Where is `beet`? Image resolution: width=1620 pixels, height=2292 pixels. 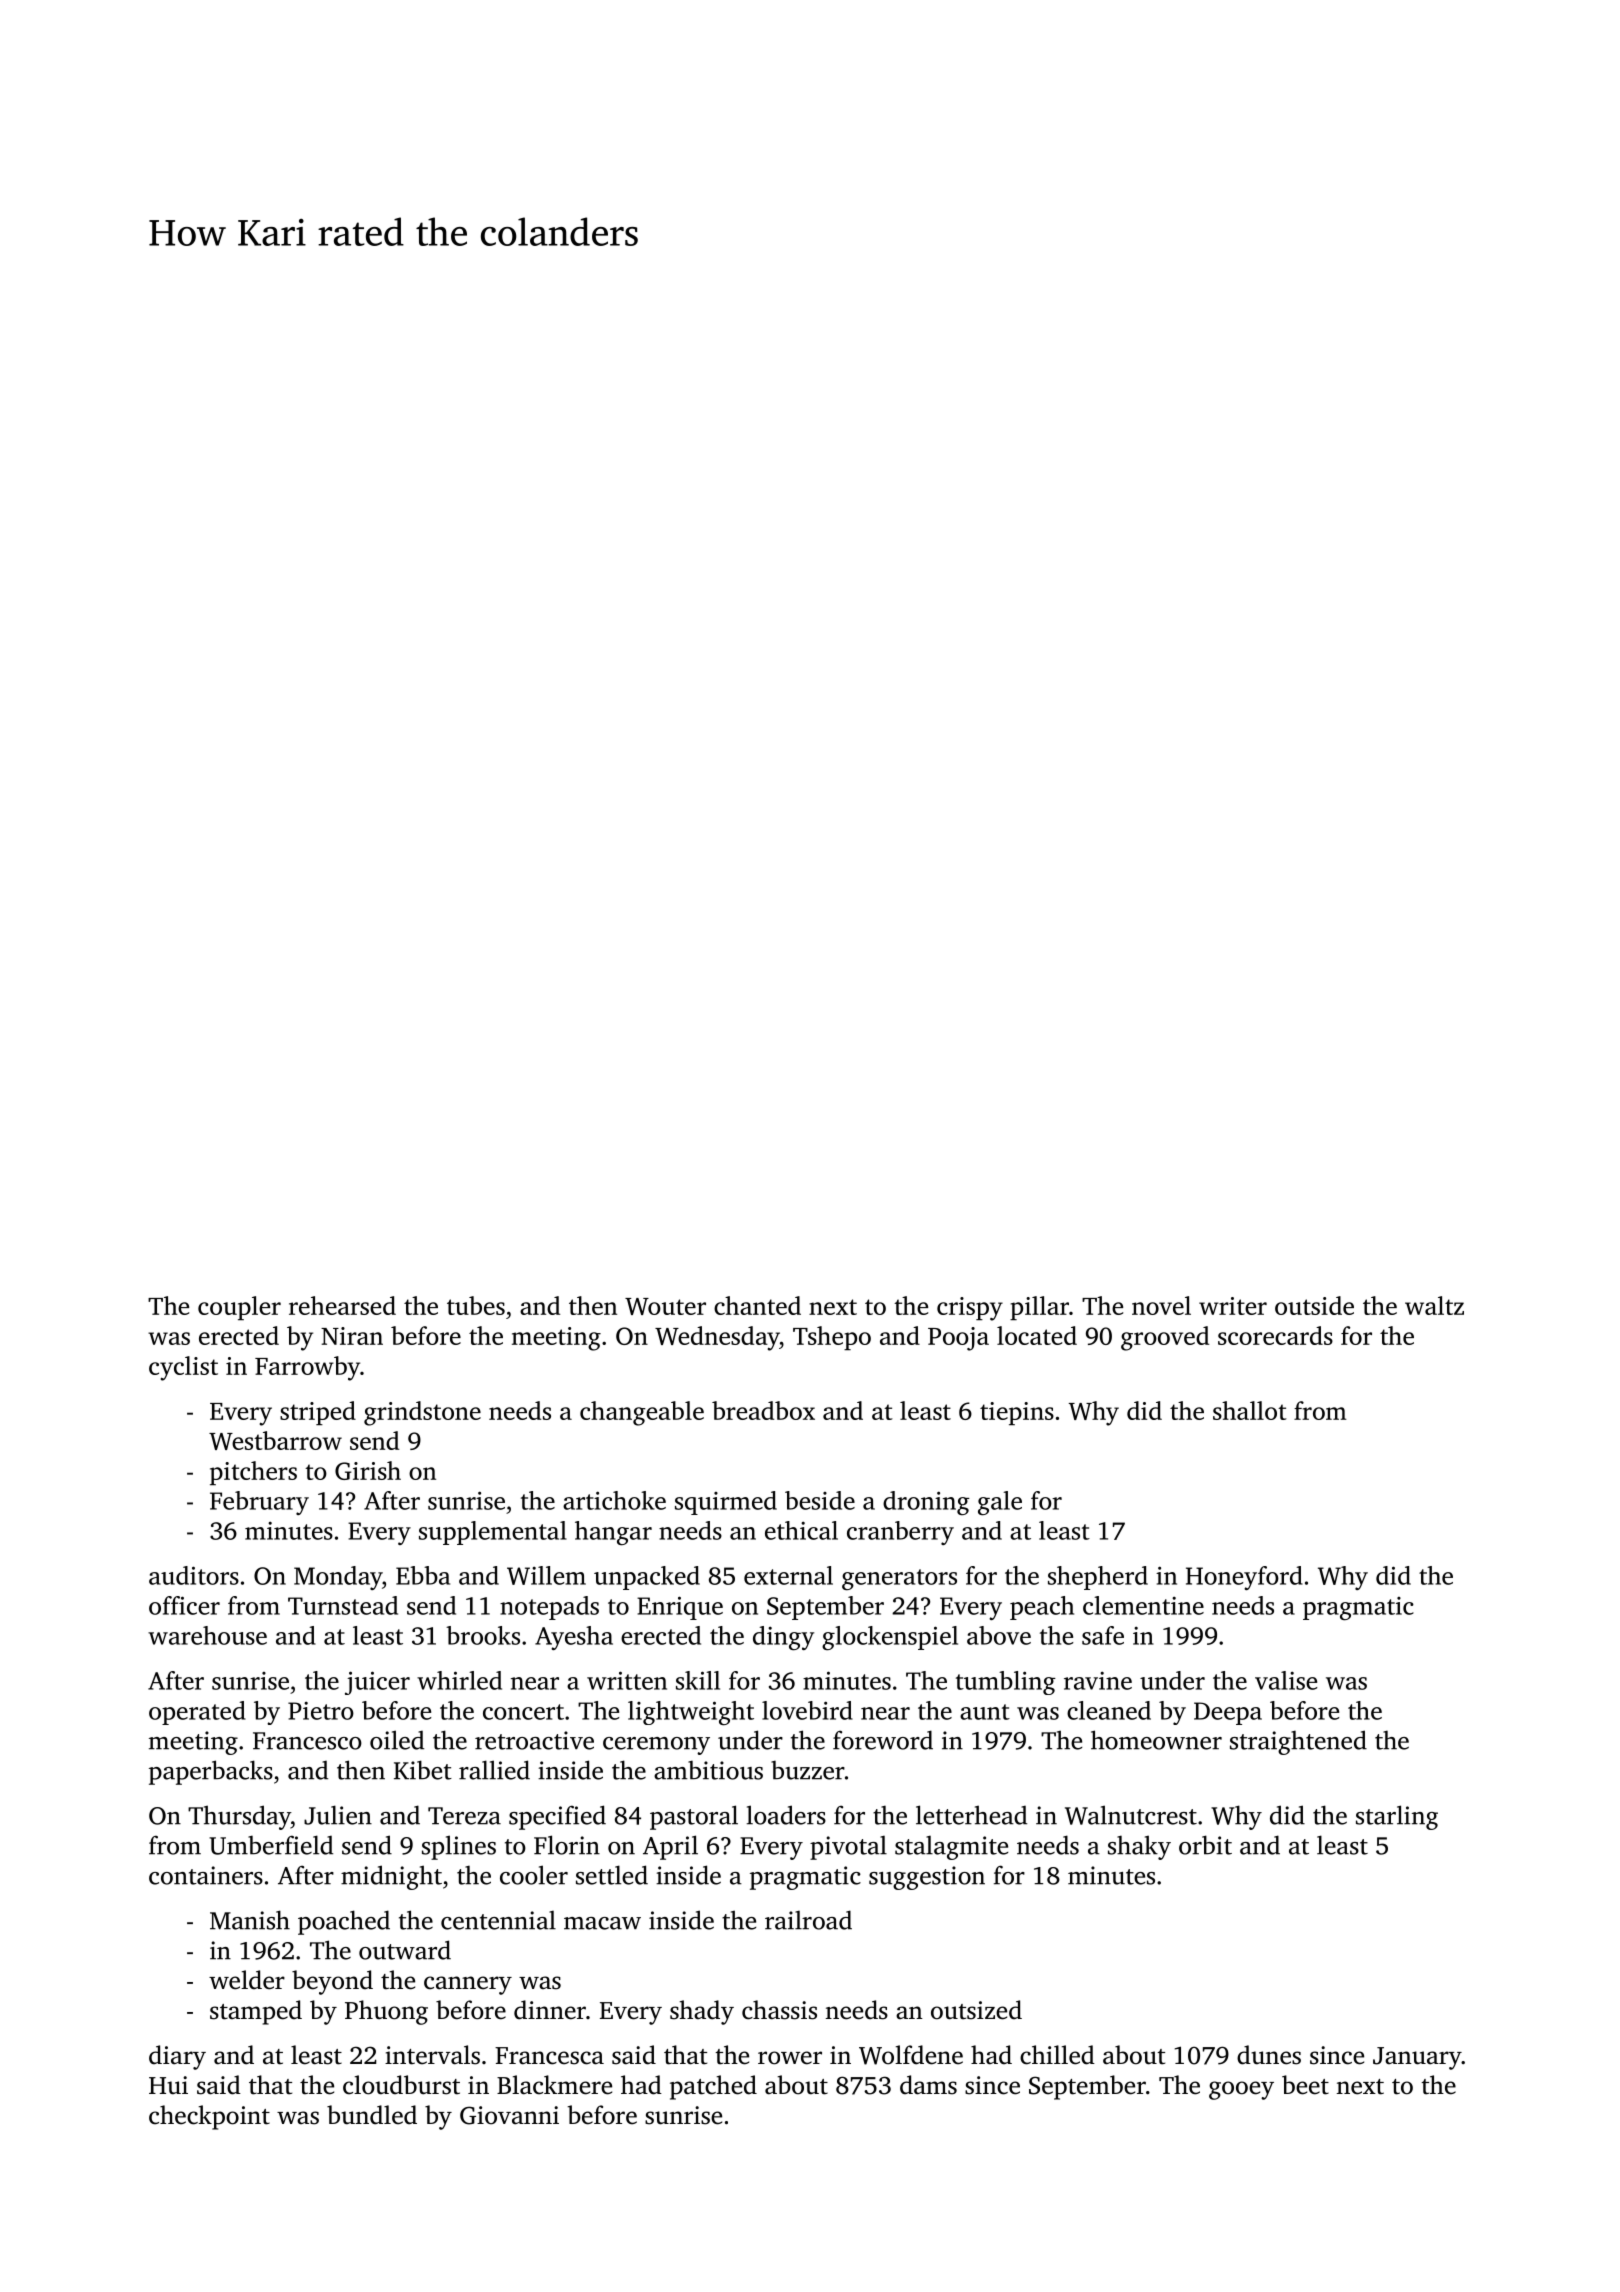 beet is located at coordinates (1305, 2085).
